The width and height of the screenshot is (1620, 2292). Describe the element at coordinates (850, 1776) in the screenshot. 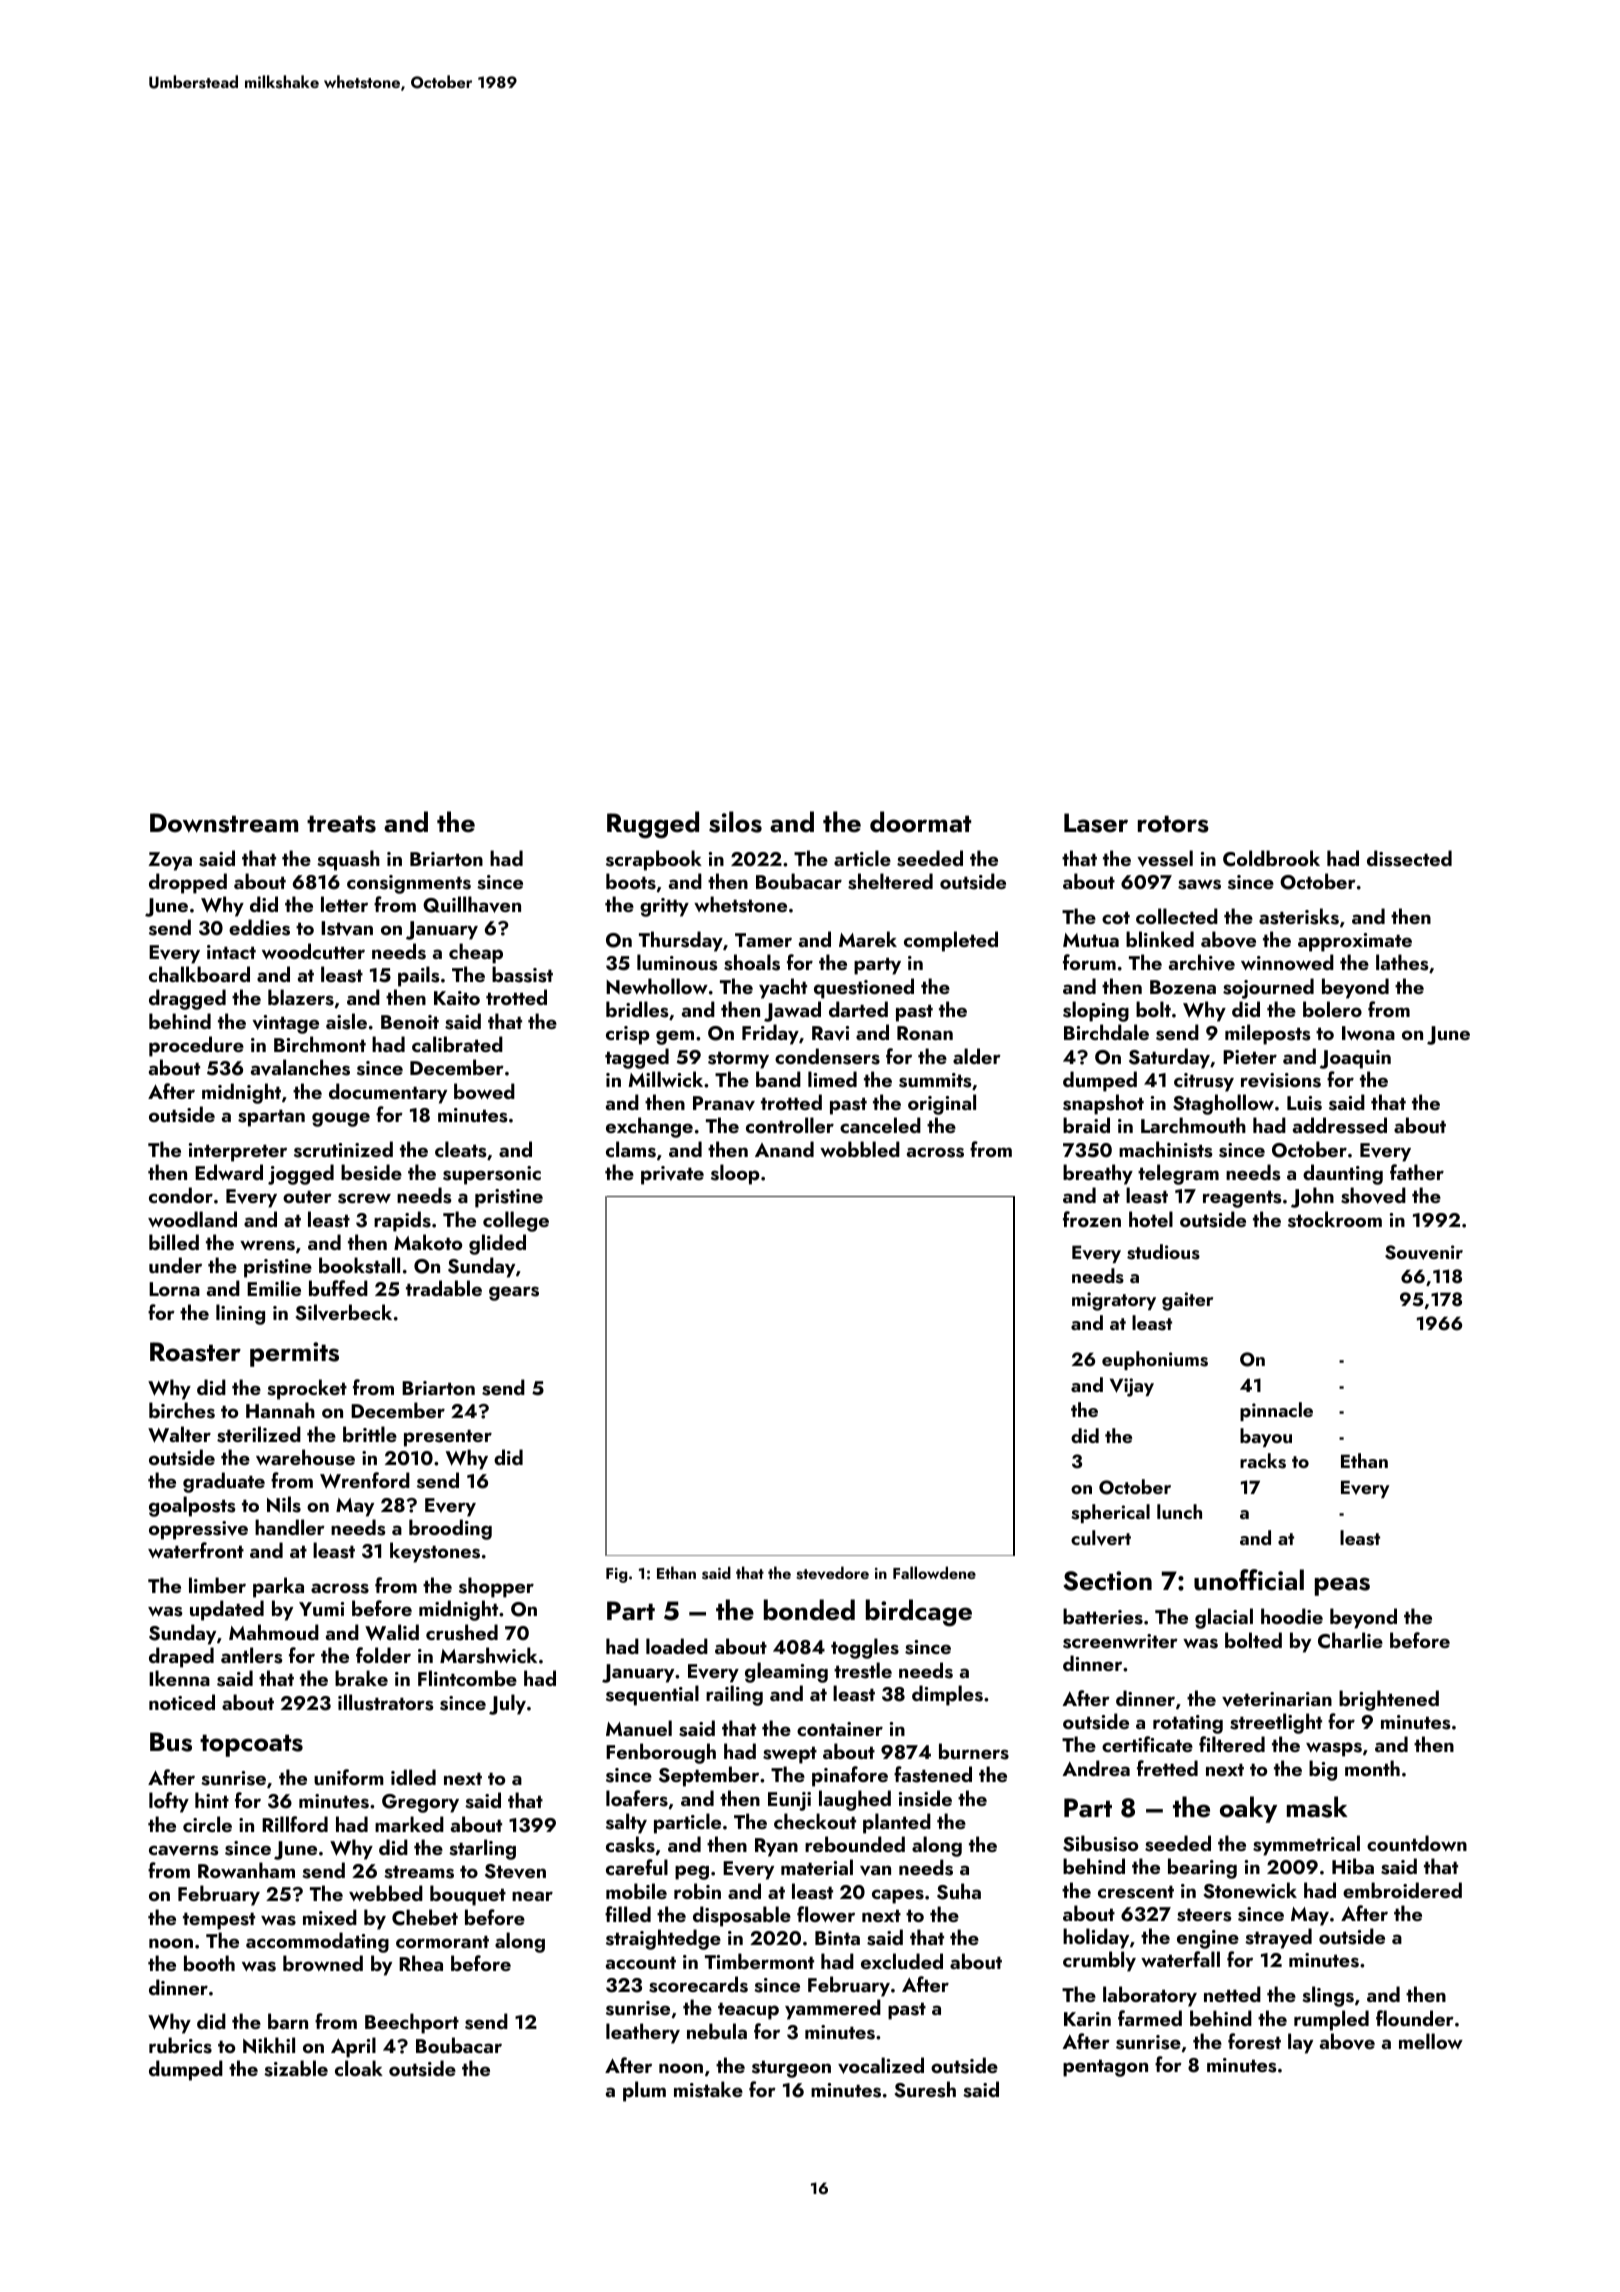

I see `pinafore` at that location.
